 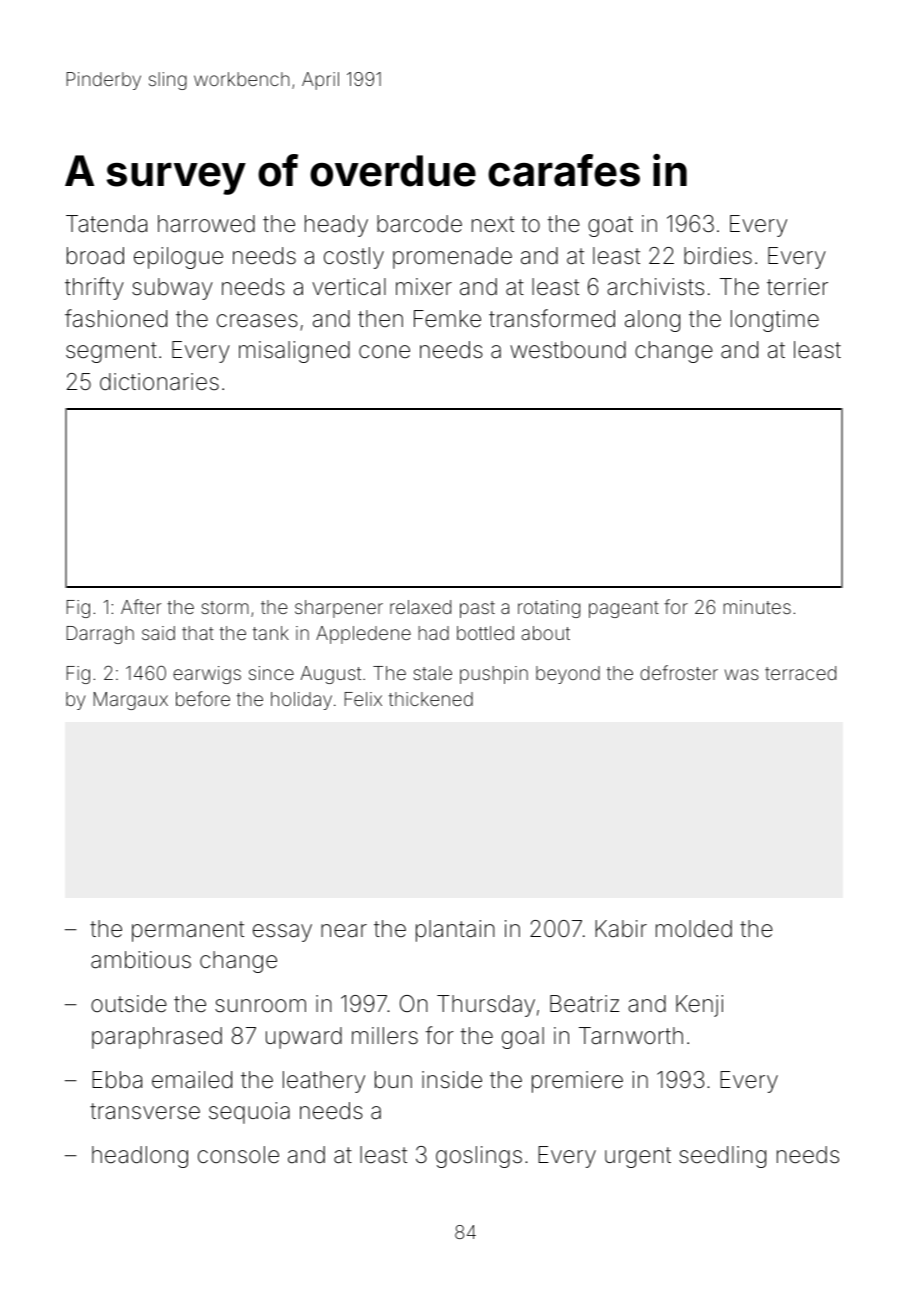 I want to click on harrowed, so click(x=206, y=224).
